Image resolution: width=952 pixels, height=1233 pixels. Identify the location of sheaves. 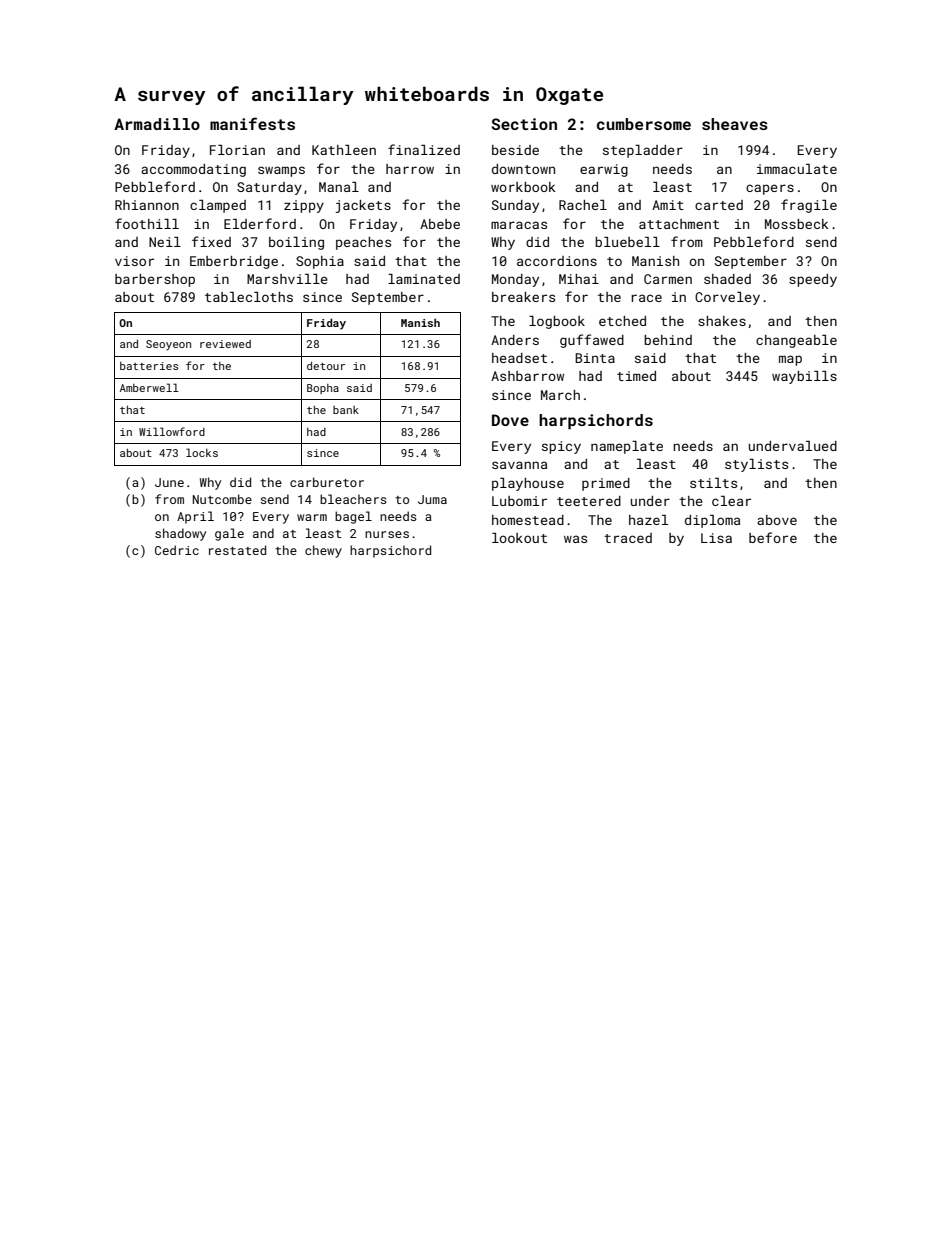
(735, 124).
